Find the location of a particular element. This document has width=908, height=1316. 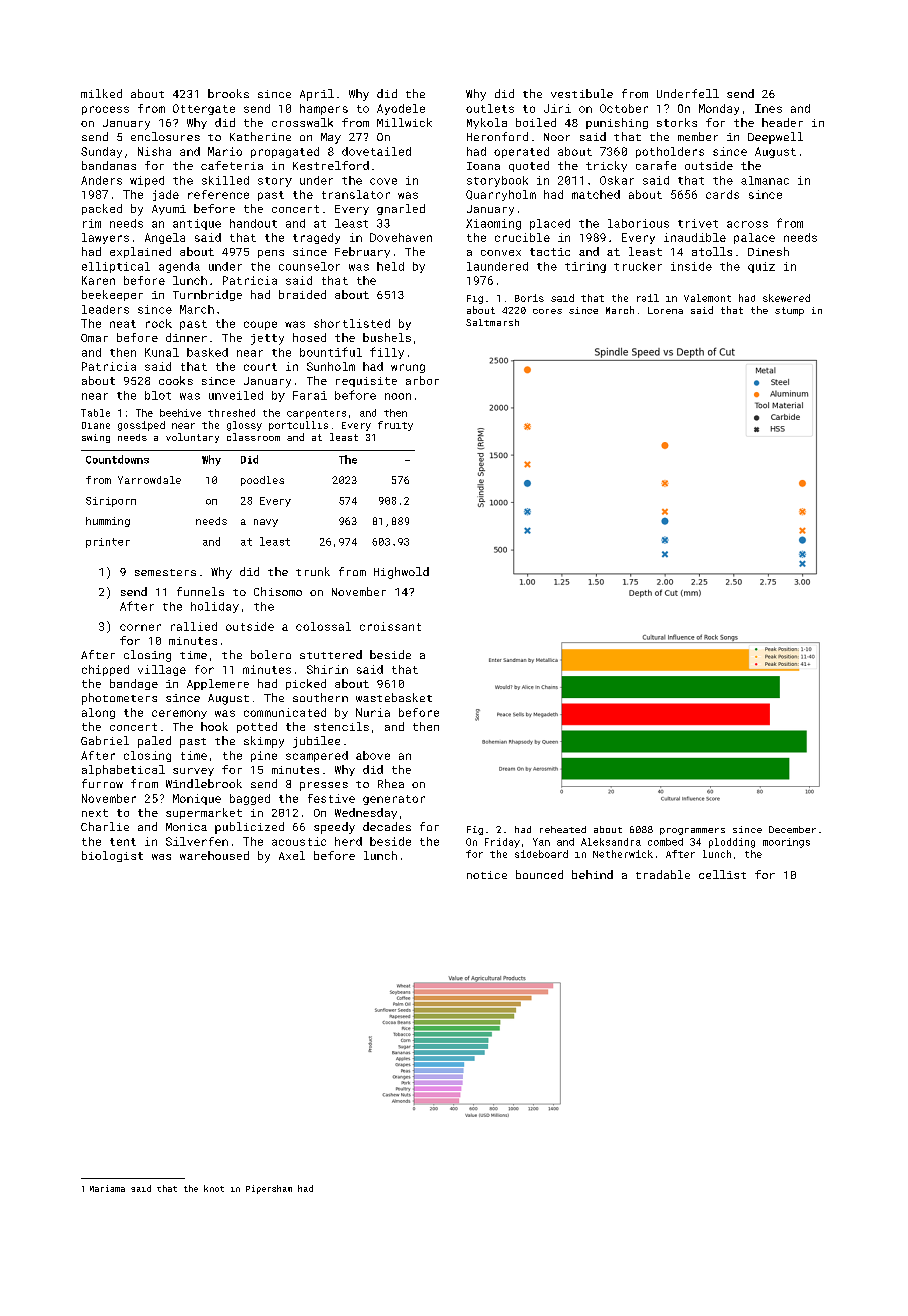

gnarled is located at coordinates (401, 209).
